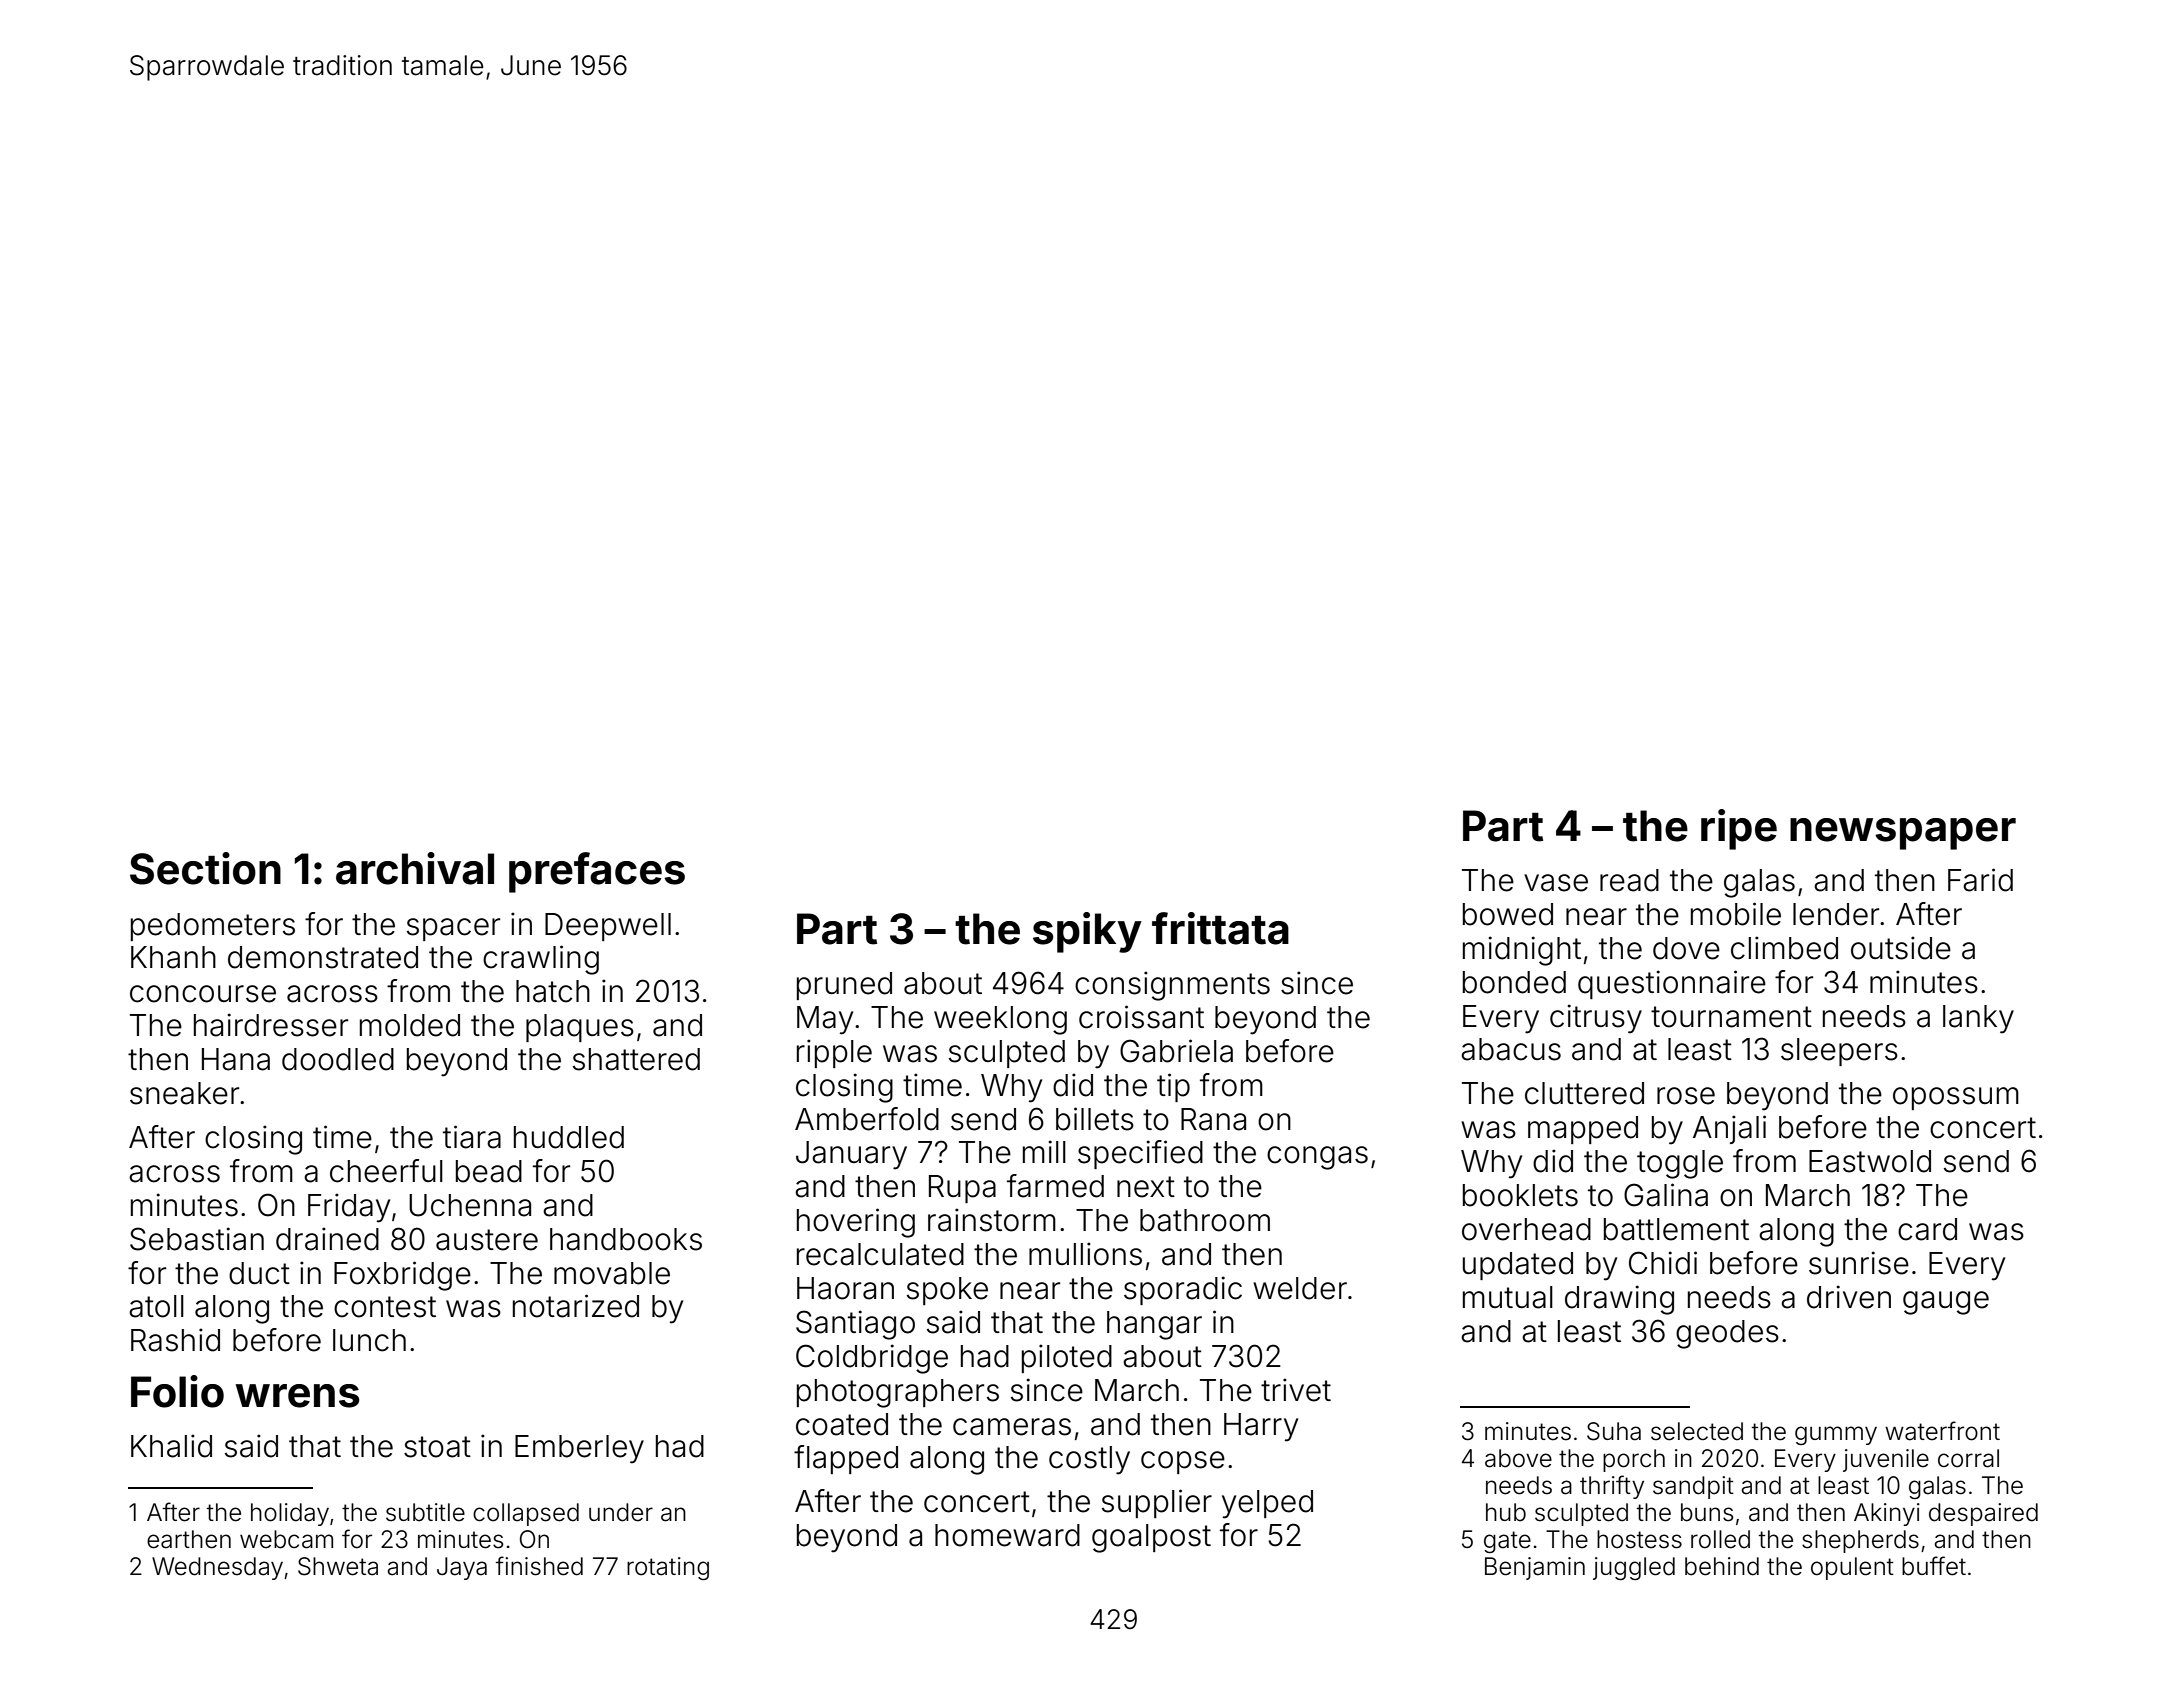 This screenshot has height=1683, width=2178. I want to click on Eastwold, so click(1870, 1161).
